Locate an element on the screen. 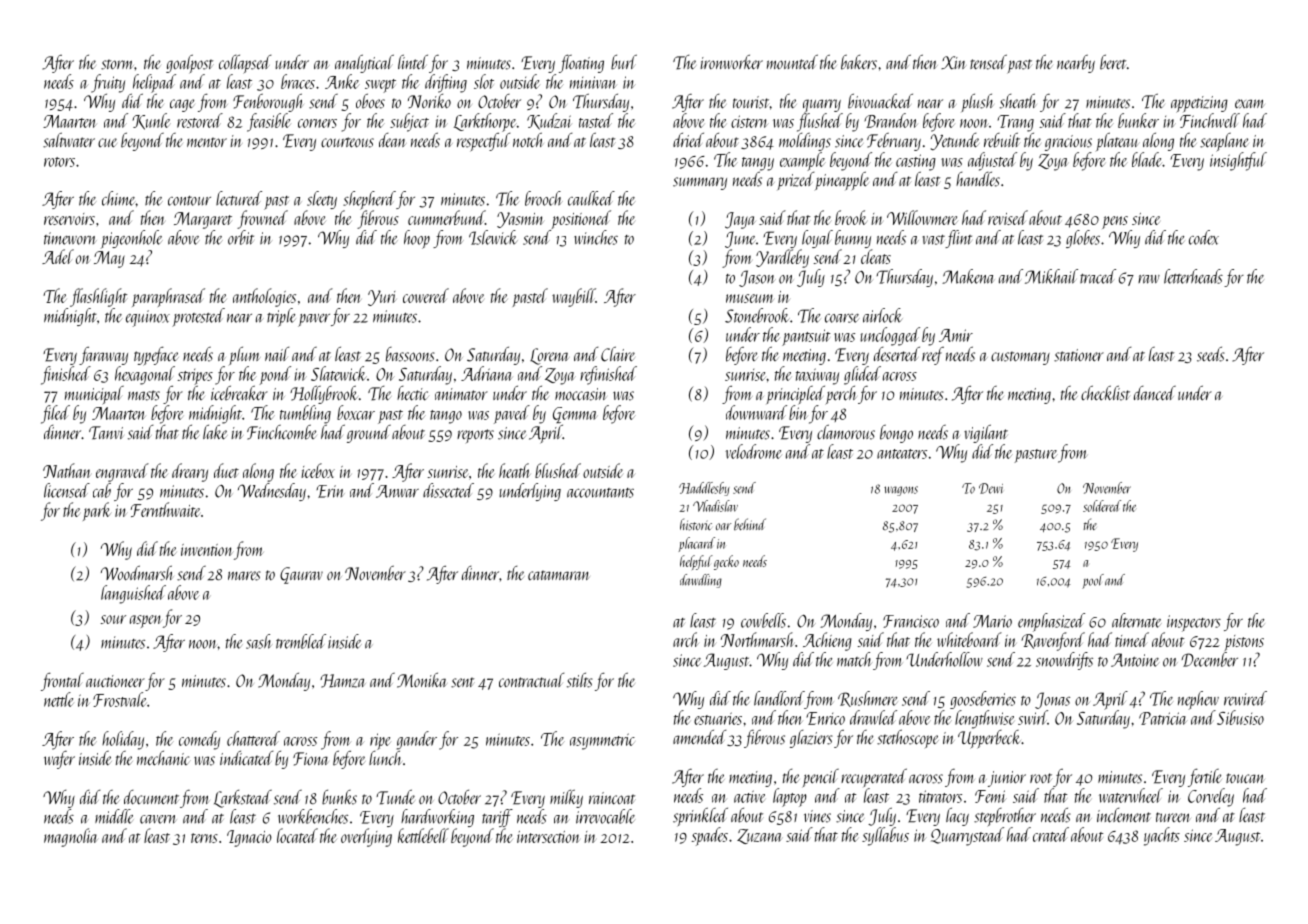 This screenshot has width=1308, height=924. hexagonal is located at coordinates (145, 375).
